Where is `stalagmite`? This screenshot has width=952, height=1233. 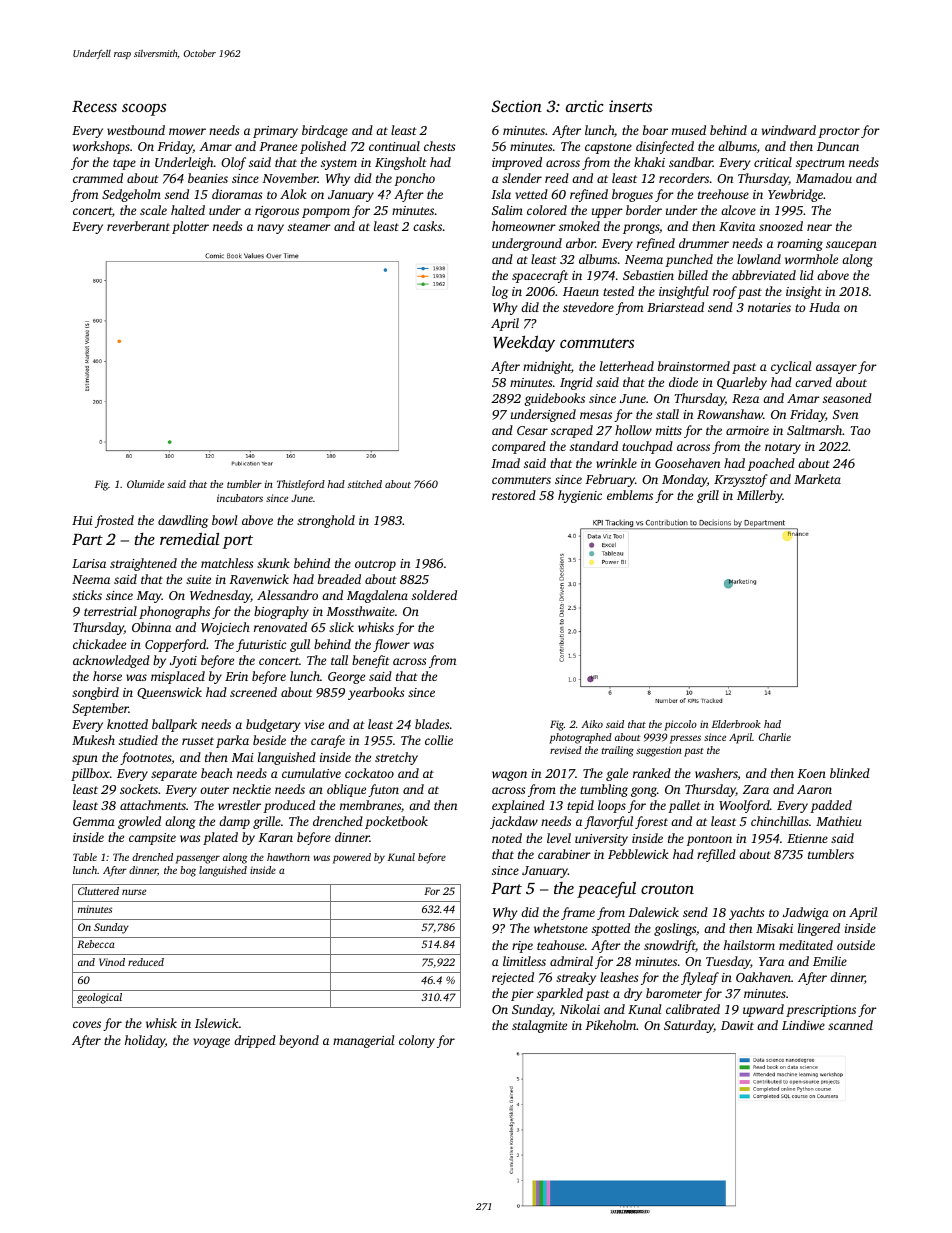
stalagmite is located at coordinates (539, 1026).
